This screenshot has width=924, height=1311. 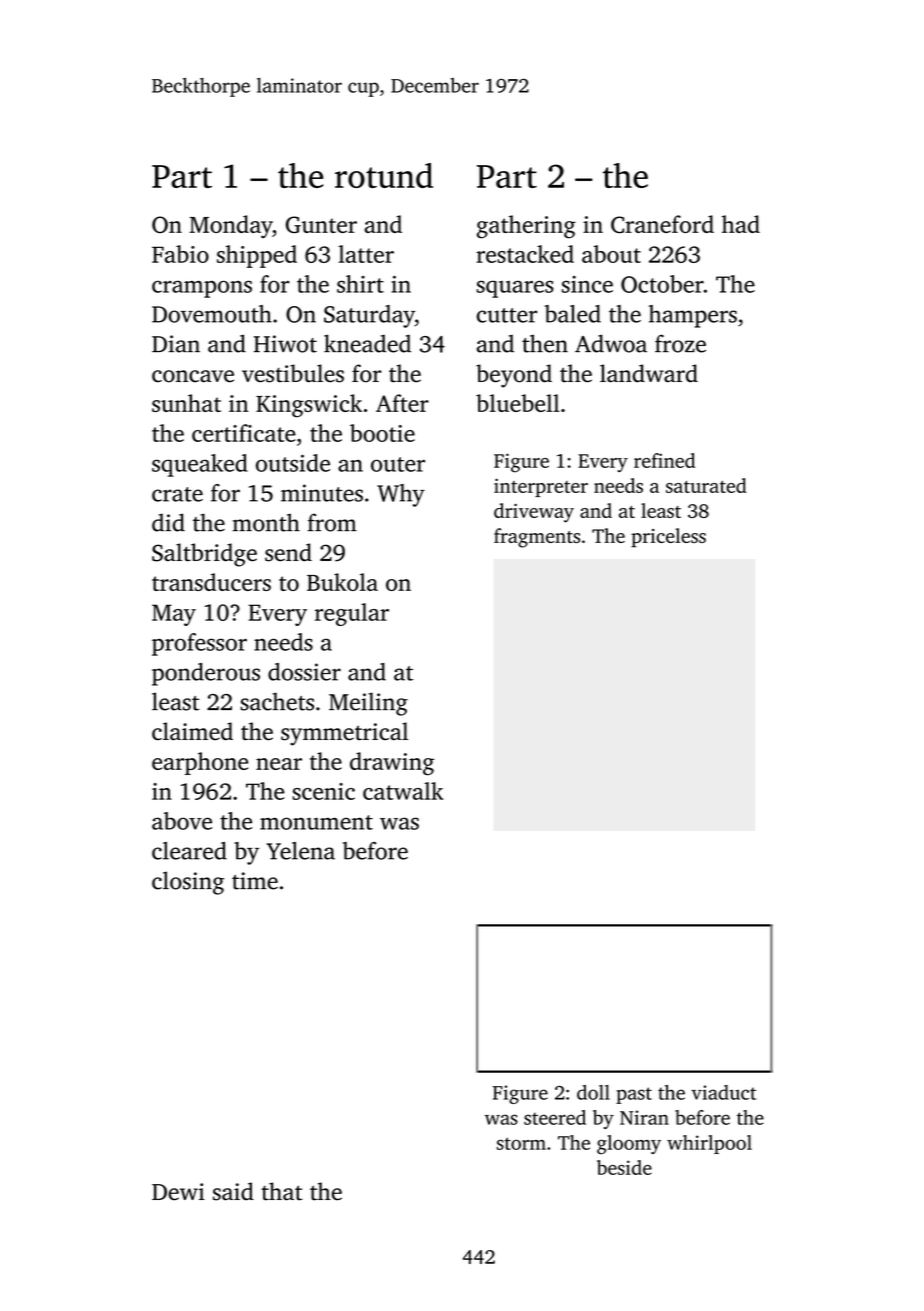 What do you see at coordinates (199, 644) in the screenshot?
I see `professor` at bounding box center [199, 644].
